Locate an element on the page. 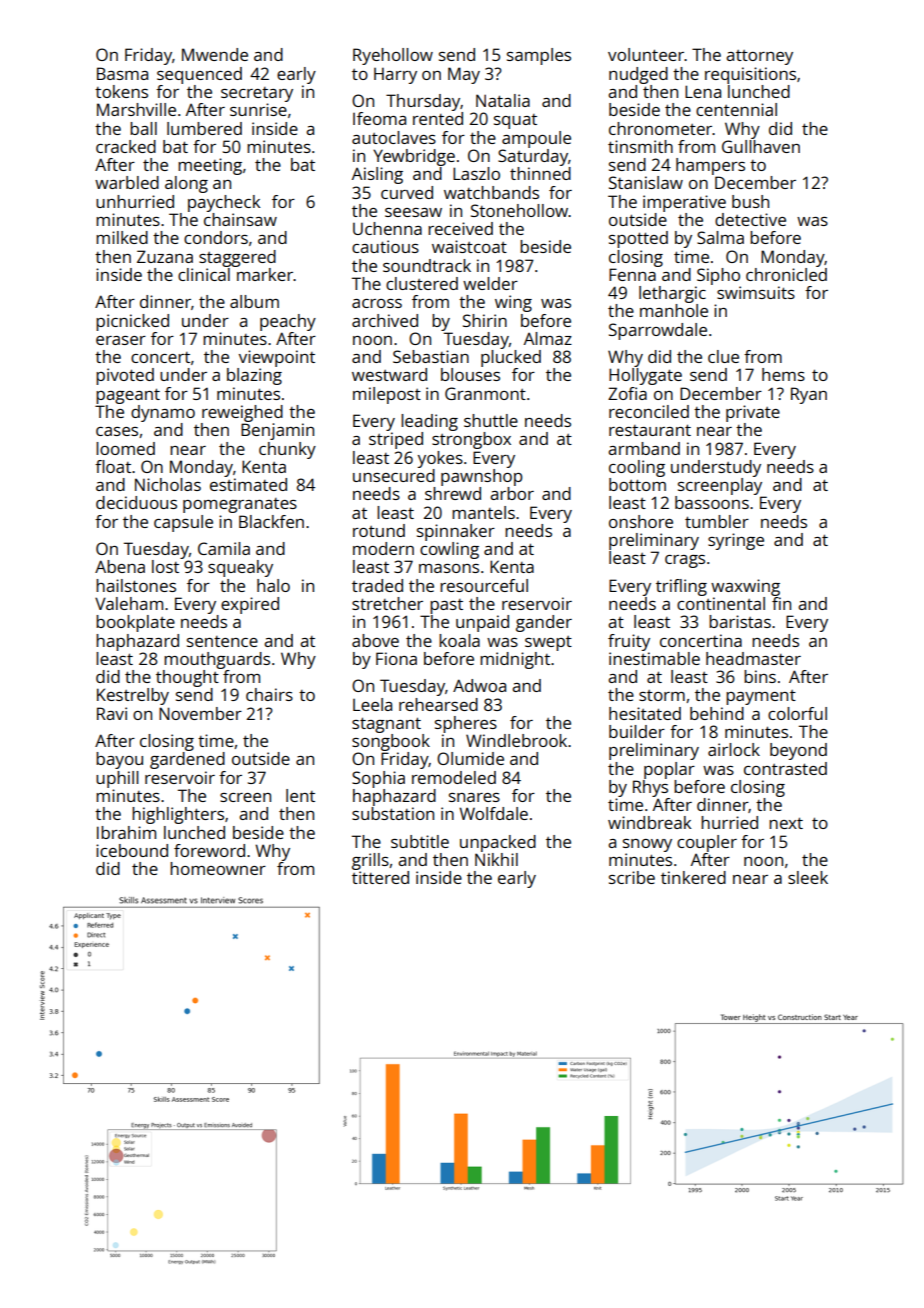 This document has height=1308, width=924. swept is located at coordinates (548, 643).
